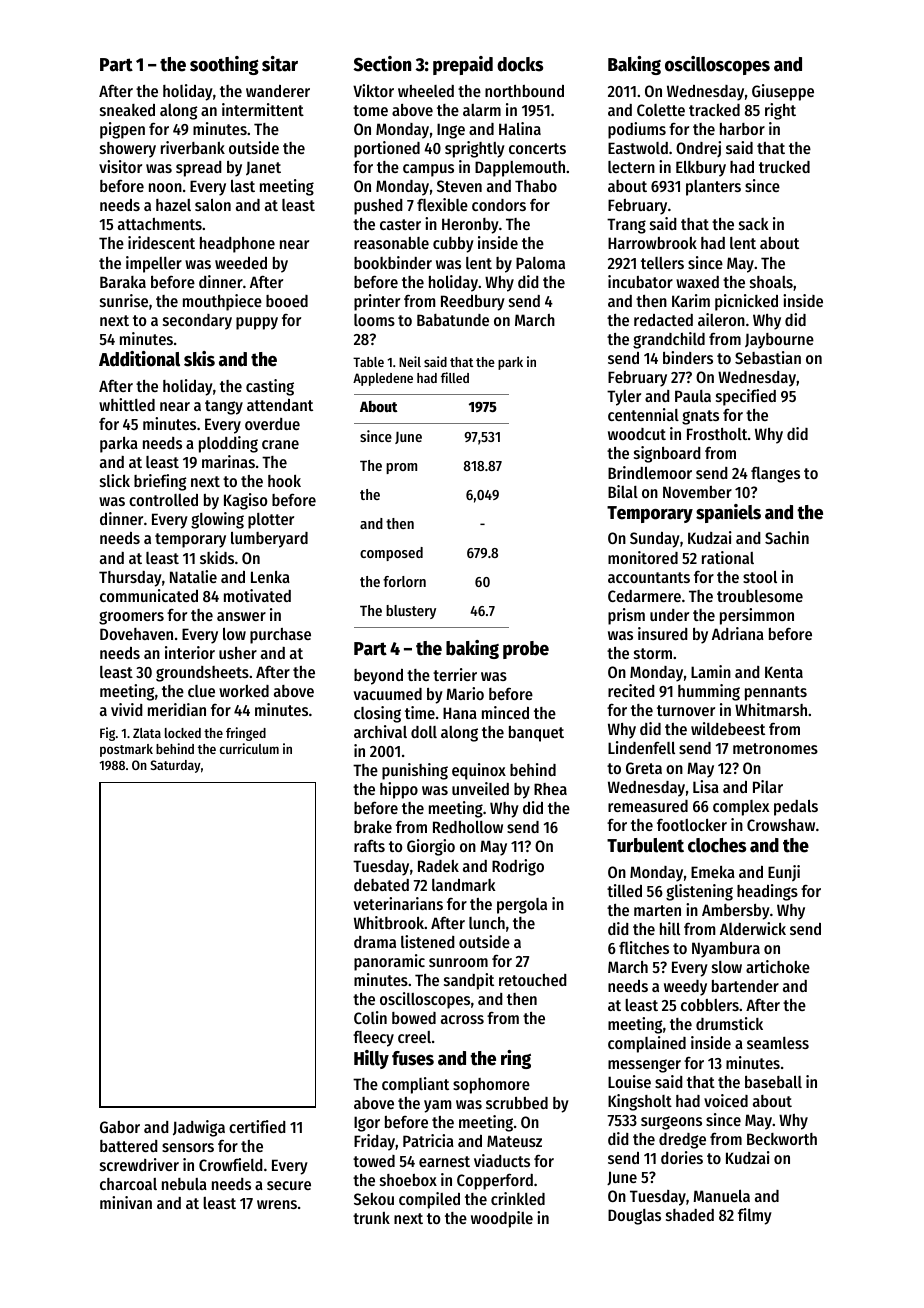  I want to click on sunrise, so click(124, 300).
